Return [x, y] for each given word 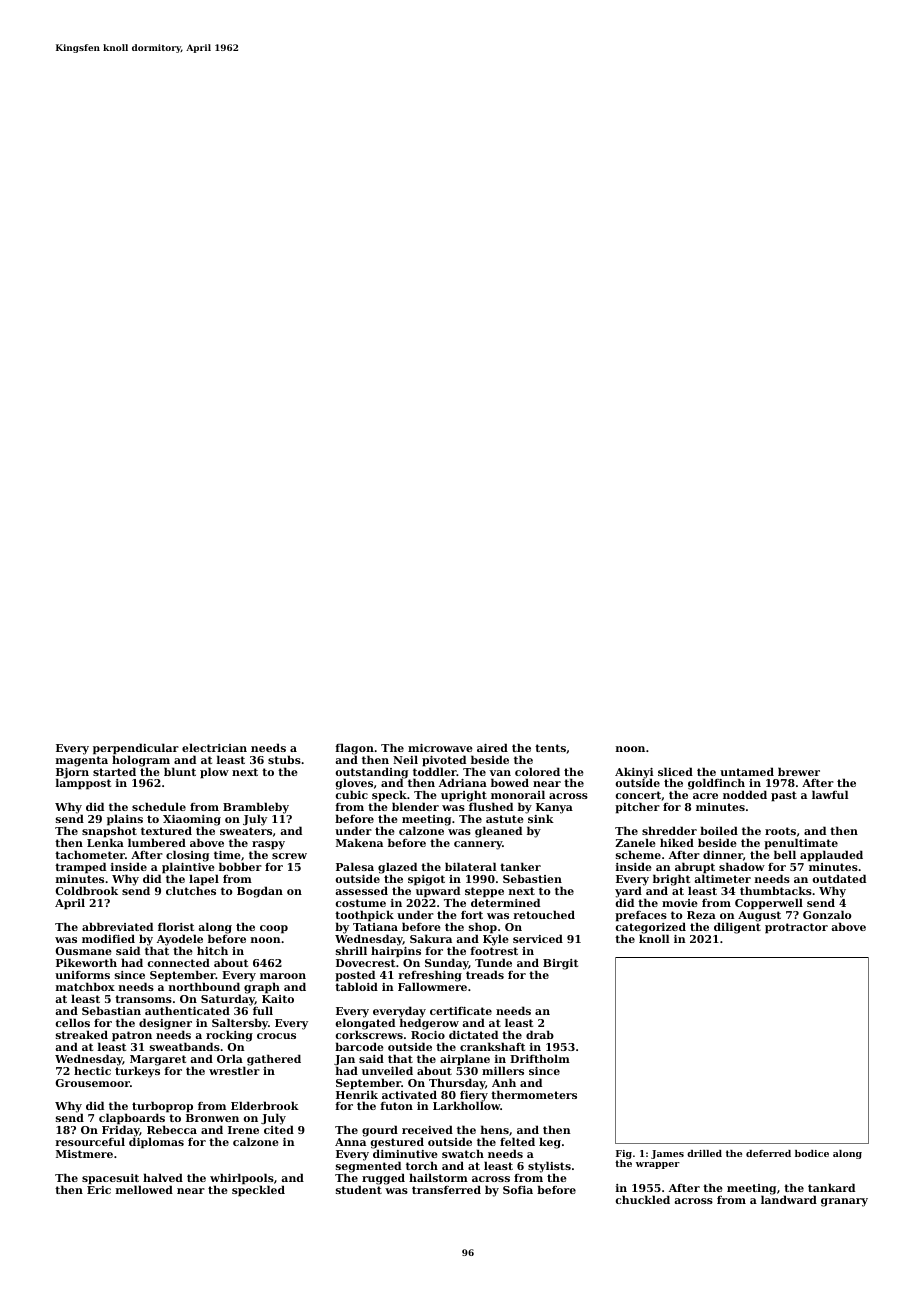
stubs [284, 759]
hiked [677, 842]
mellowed [144, 1189]
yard [628, 893]
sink [541, 819]
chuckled [643, 1199]
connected [179, 962]
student [359, 1190]
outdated [839, 878]
